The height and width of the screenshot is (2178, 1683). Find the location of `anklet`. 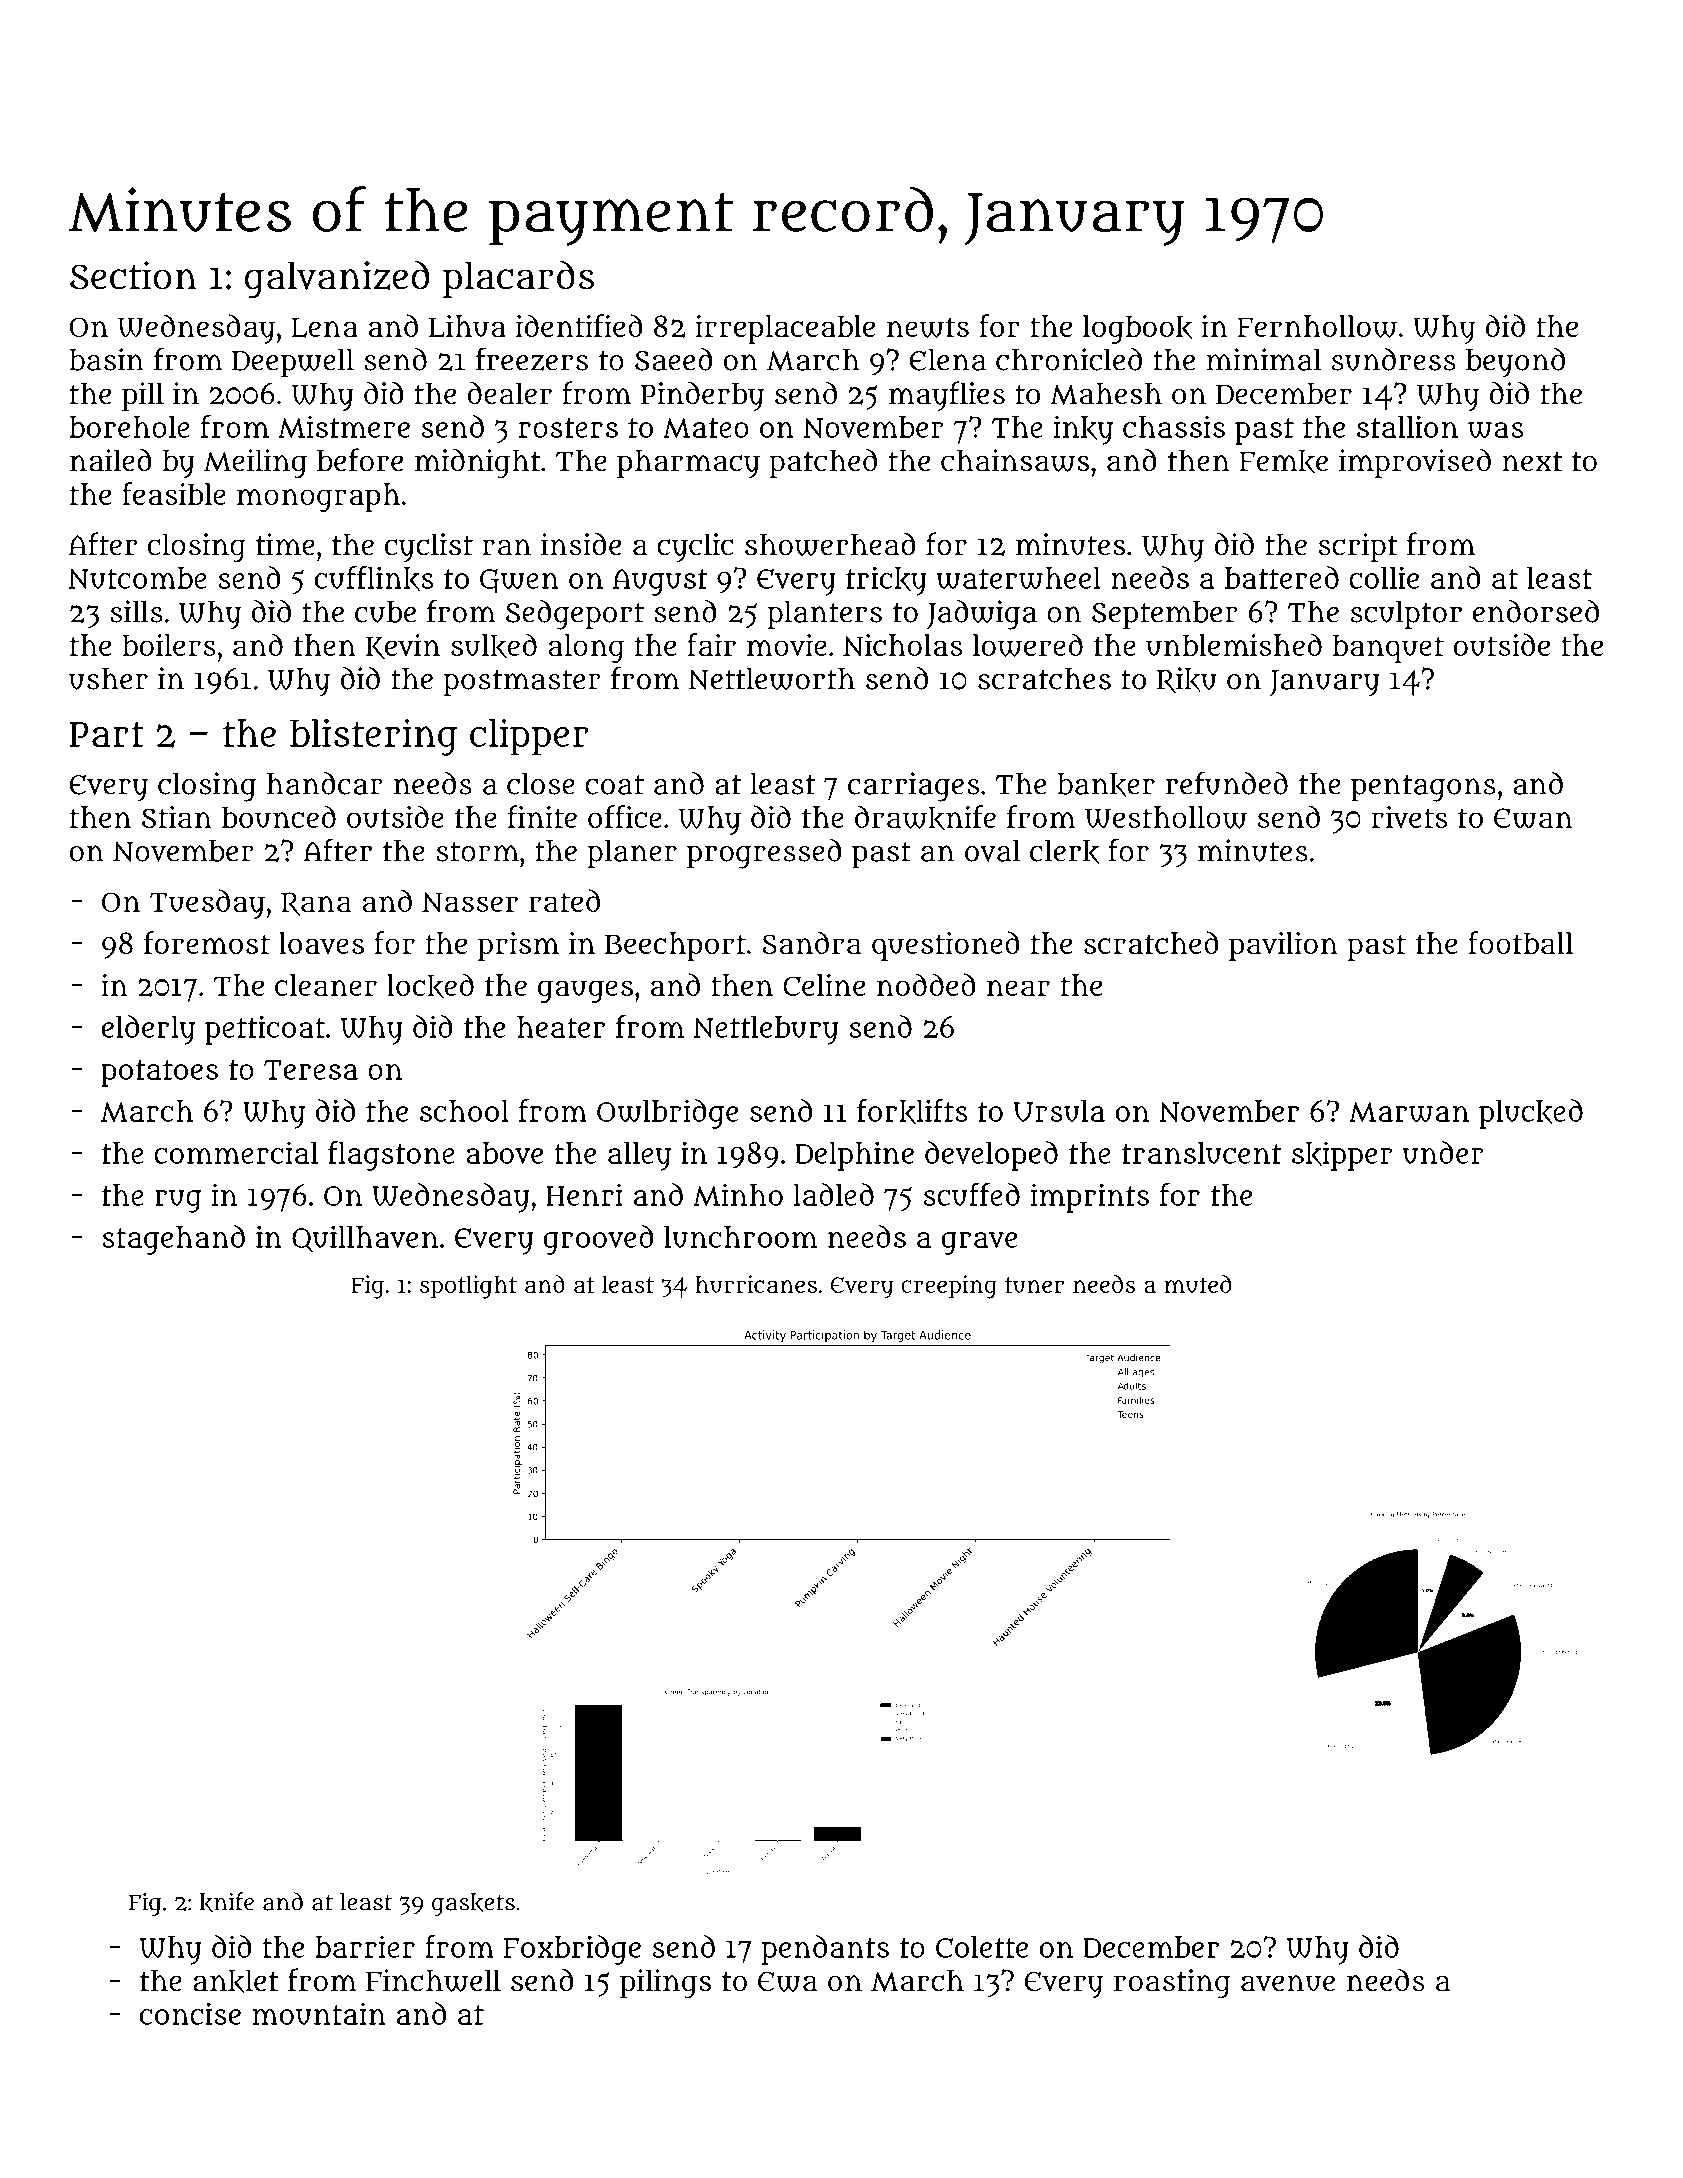

anklet is located at coordinates (236, 1981).
